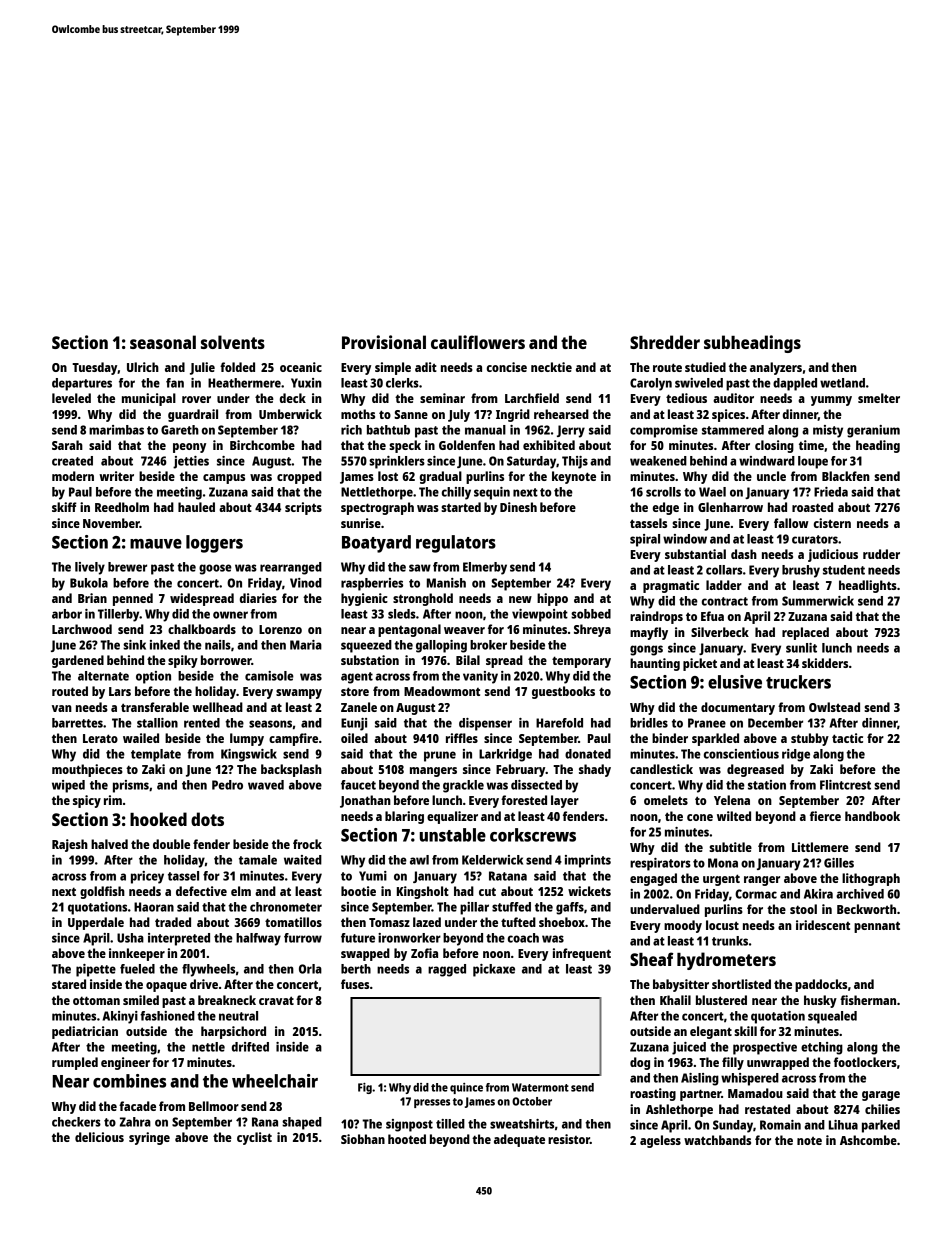 Image resolution: width=952 pixels, height=1233 pixels. What do you see at coordinates (125, 1063) in the page?
I see `engineer` at bounding box center [125, 1063].
